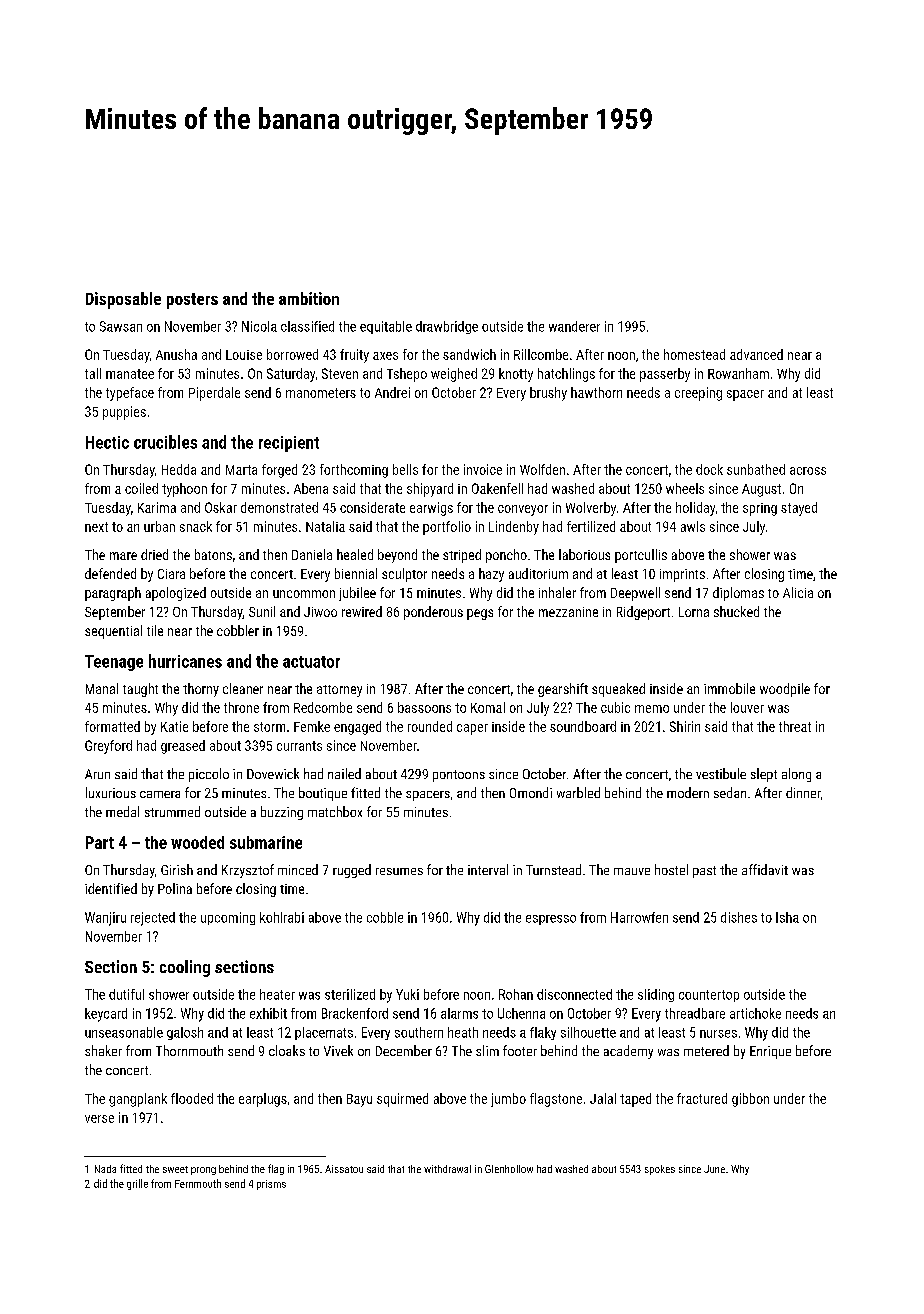 The height and width of the screenshot is (1314, 924). What do you see at coordinates (100, 842) in the screenshot?
I see `Part` at bounding box center [100, 842].
